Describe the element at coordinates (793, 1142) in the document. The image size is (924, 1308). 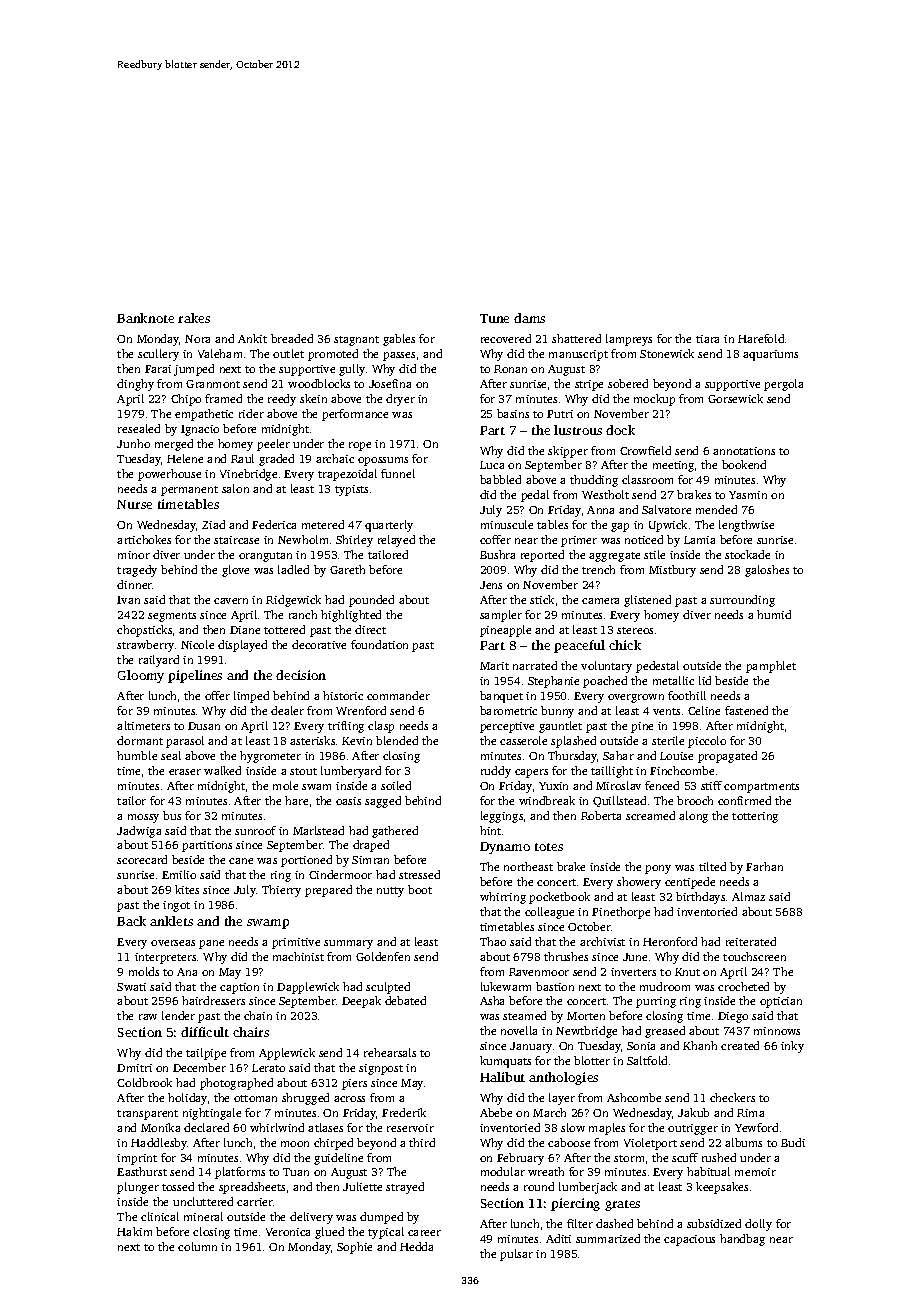
I see `Budi` at that location.
